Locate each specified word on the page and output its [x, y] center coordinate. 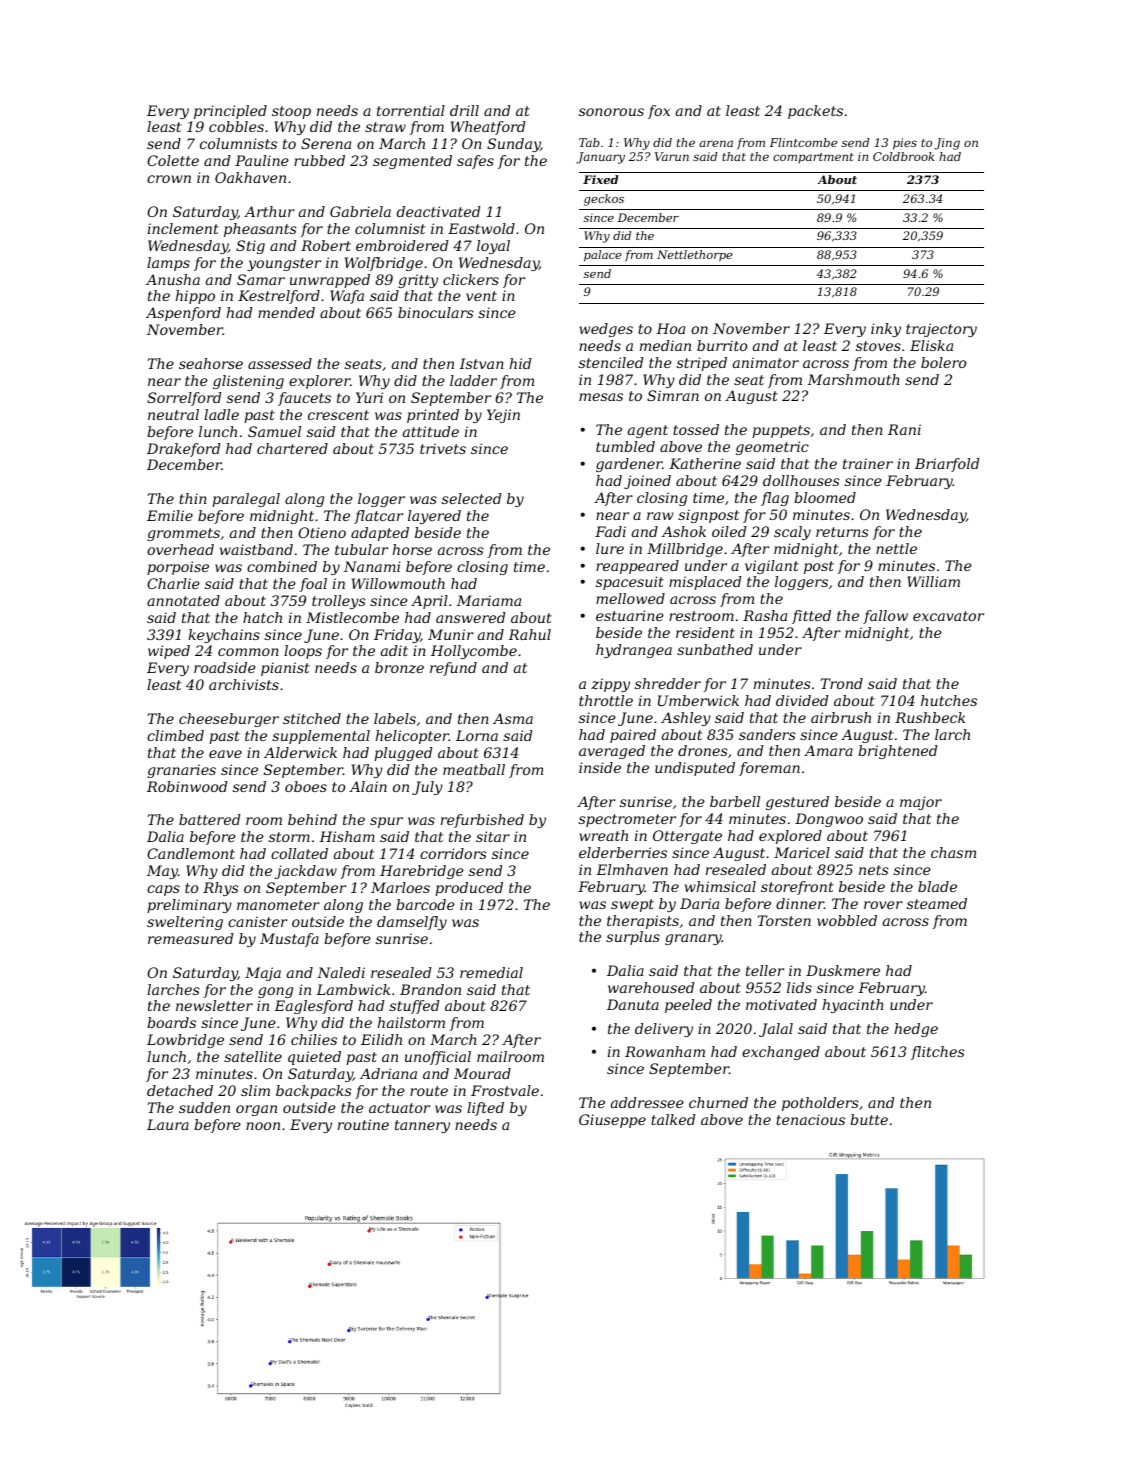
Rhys [221, 889]
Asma [513, 718]
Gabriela [360, 211]
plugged [403, 754]
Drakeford [183, 450]
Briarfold [947, 465]
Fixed [600, 179]
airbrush [841, 717]
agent [648, 431]
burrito [722, 345]
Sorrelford [184, 399]
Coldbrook [904, 156]
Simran [673, 395]
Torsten [784, 920]
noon [263, 1126]
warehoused [651, 987]
